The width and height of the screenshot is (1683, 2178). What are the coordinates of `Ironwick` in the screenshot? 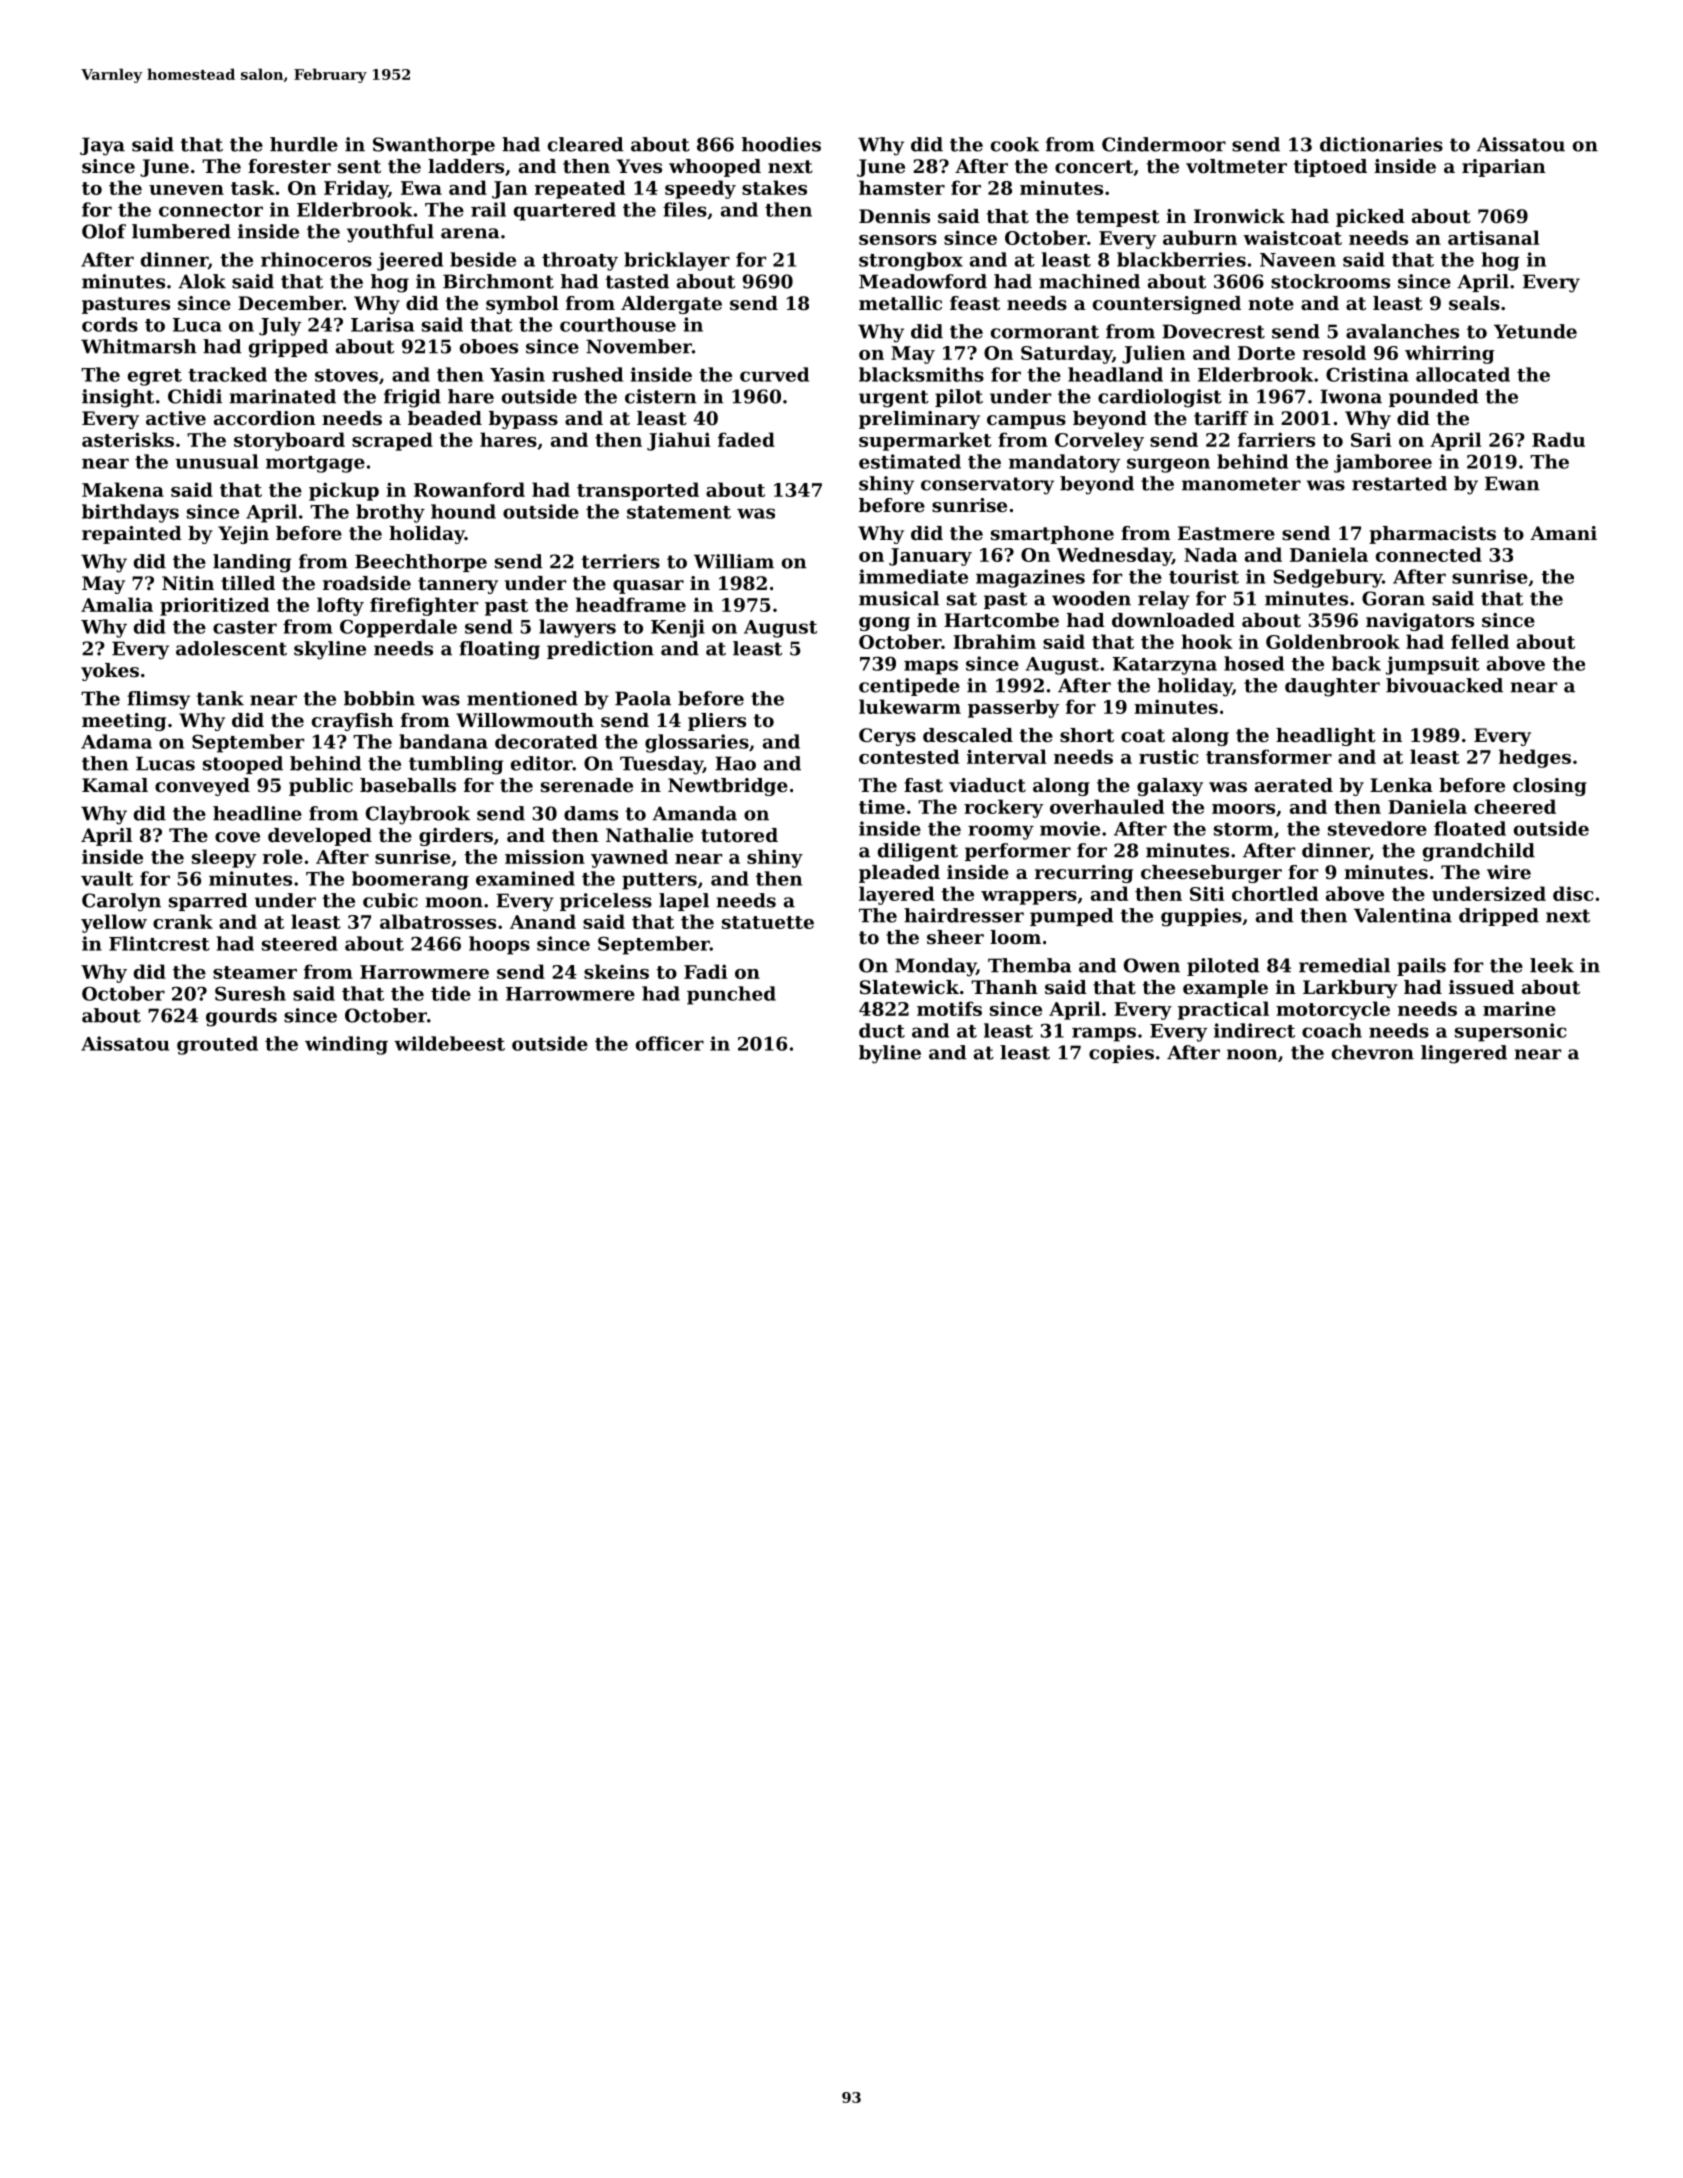 It's located at (1239, 216).
